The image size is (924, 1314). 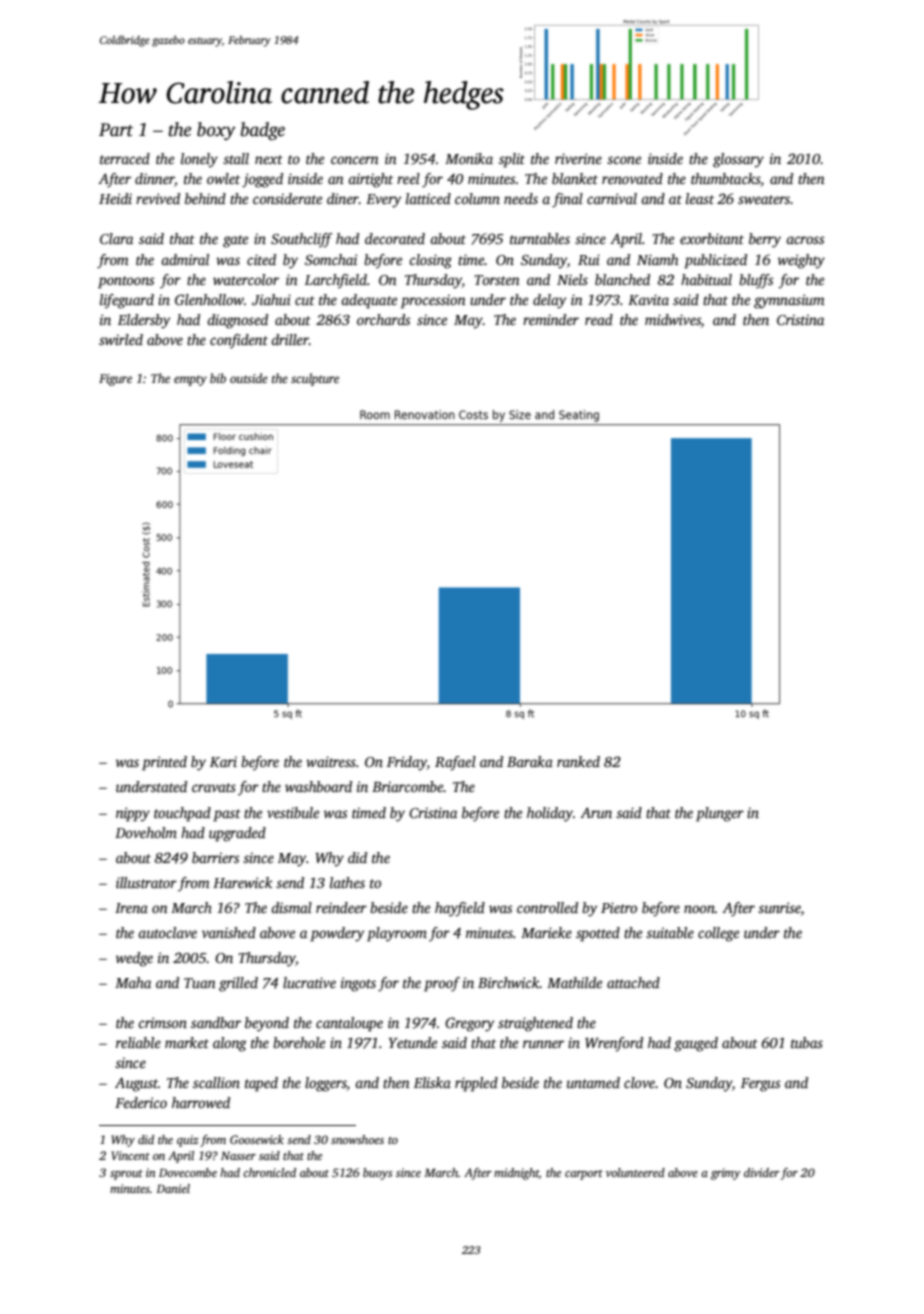 What do you see at coordinates (738, 160) in the page?
I see `glossary` at bounding box center [738, 160].
